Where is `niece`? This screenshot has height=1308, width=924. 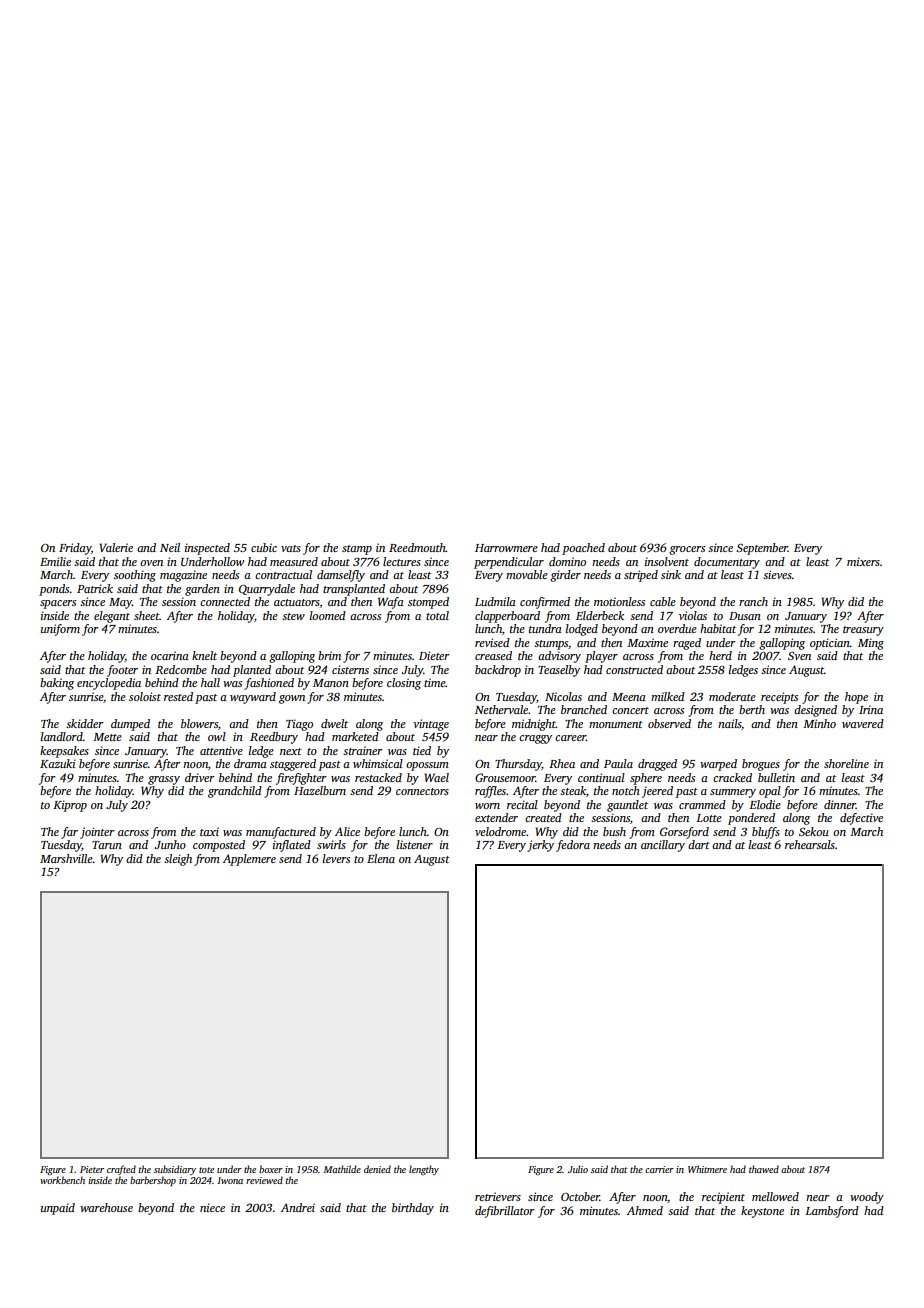 niece is located at coordinates (212, 1207).
